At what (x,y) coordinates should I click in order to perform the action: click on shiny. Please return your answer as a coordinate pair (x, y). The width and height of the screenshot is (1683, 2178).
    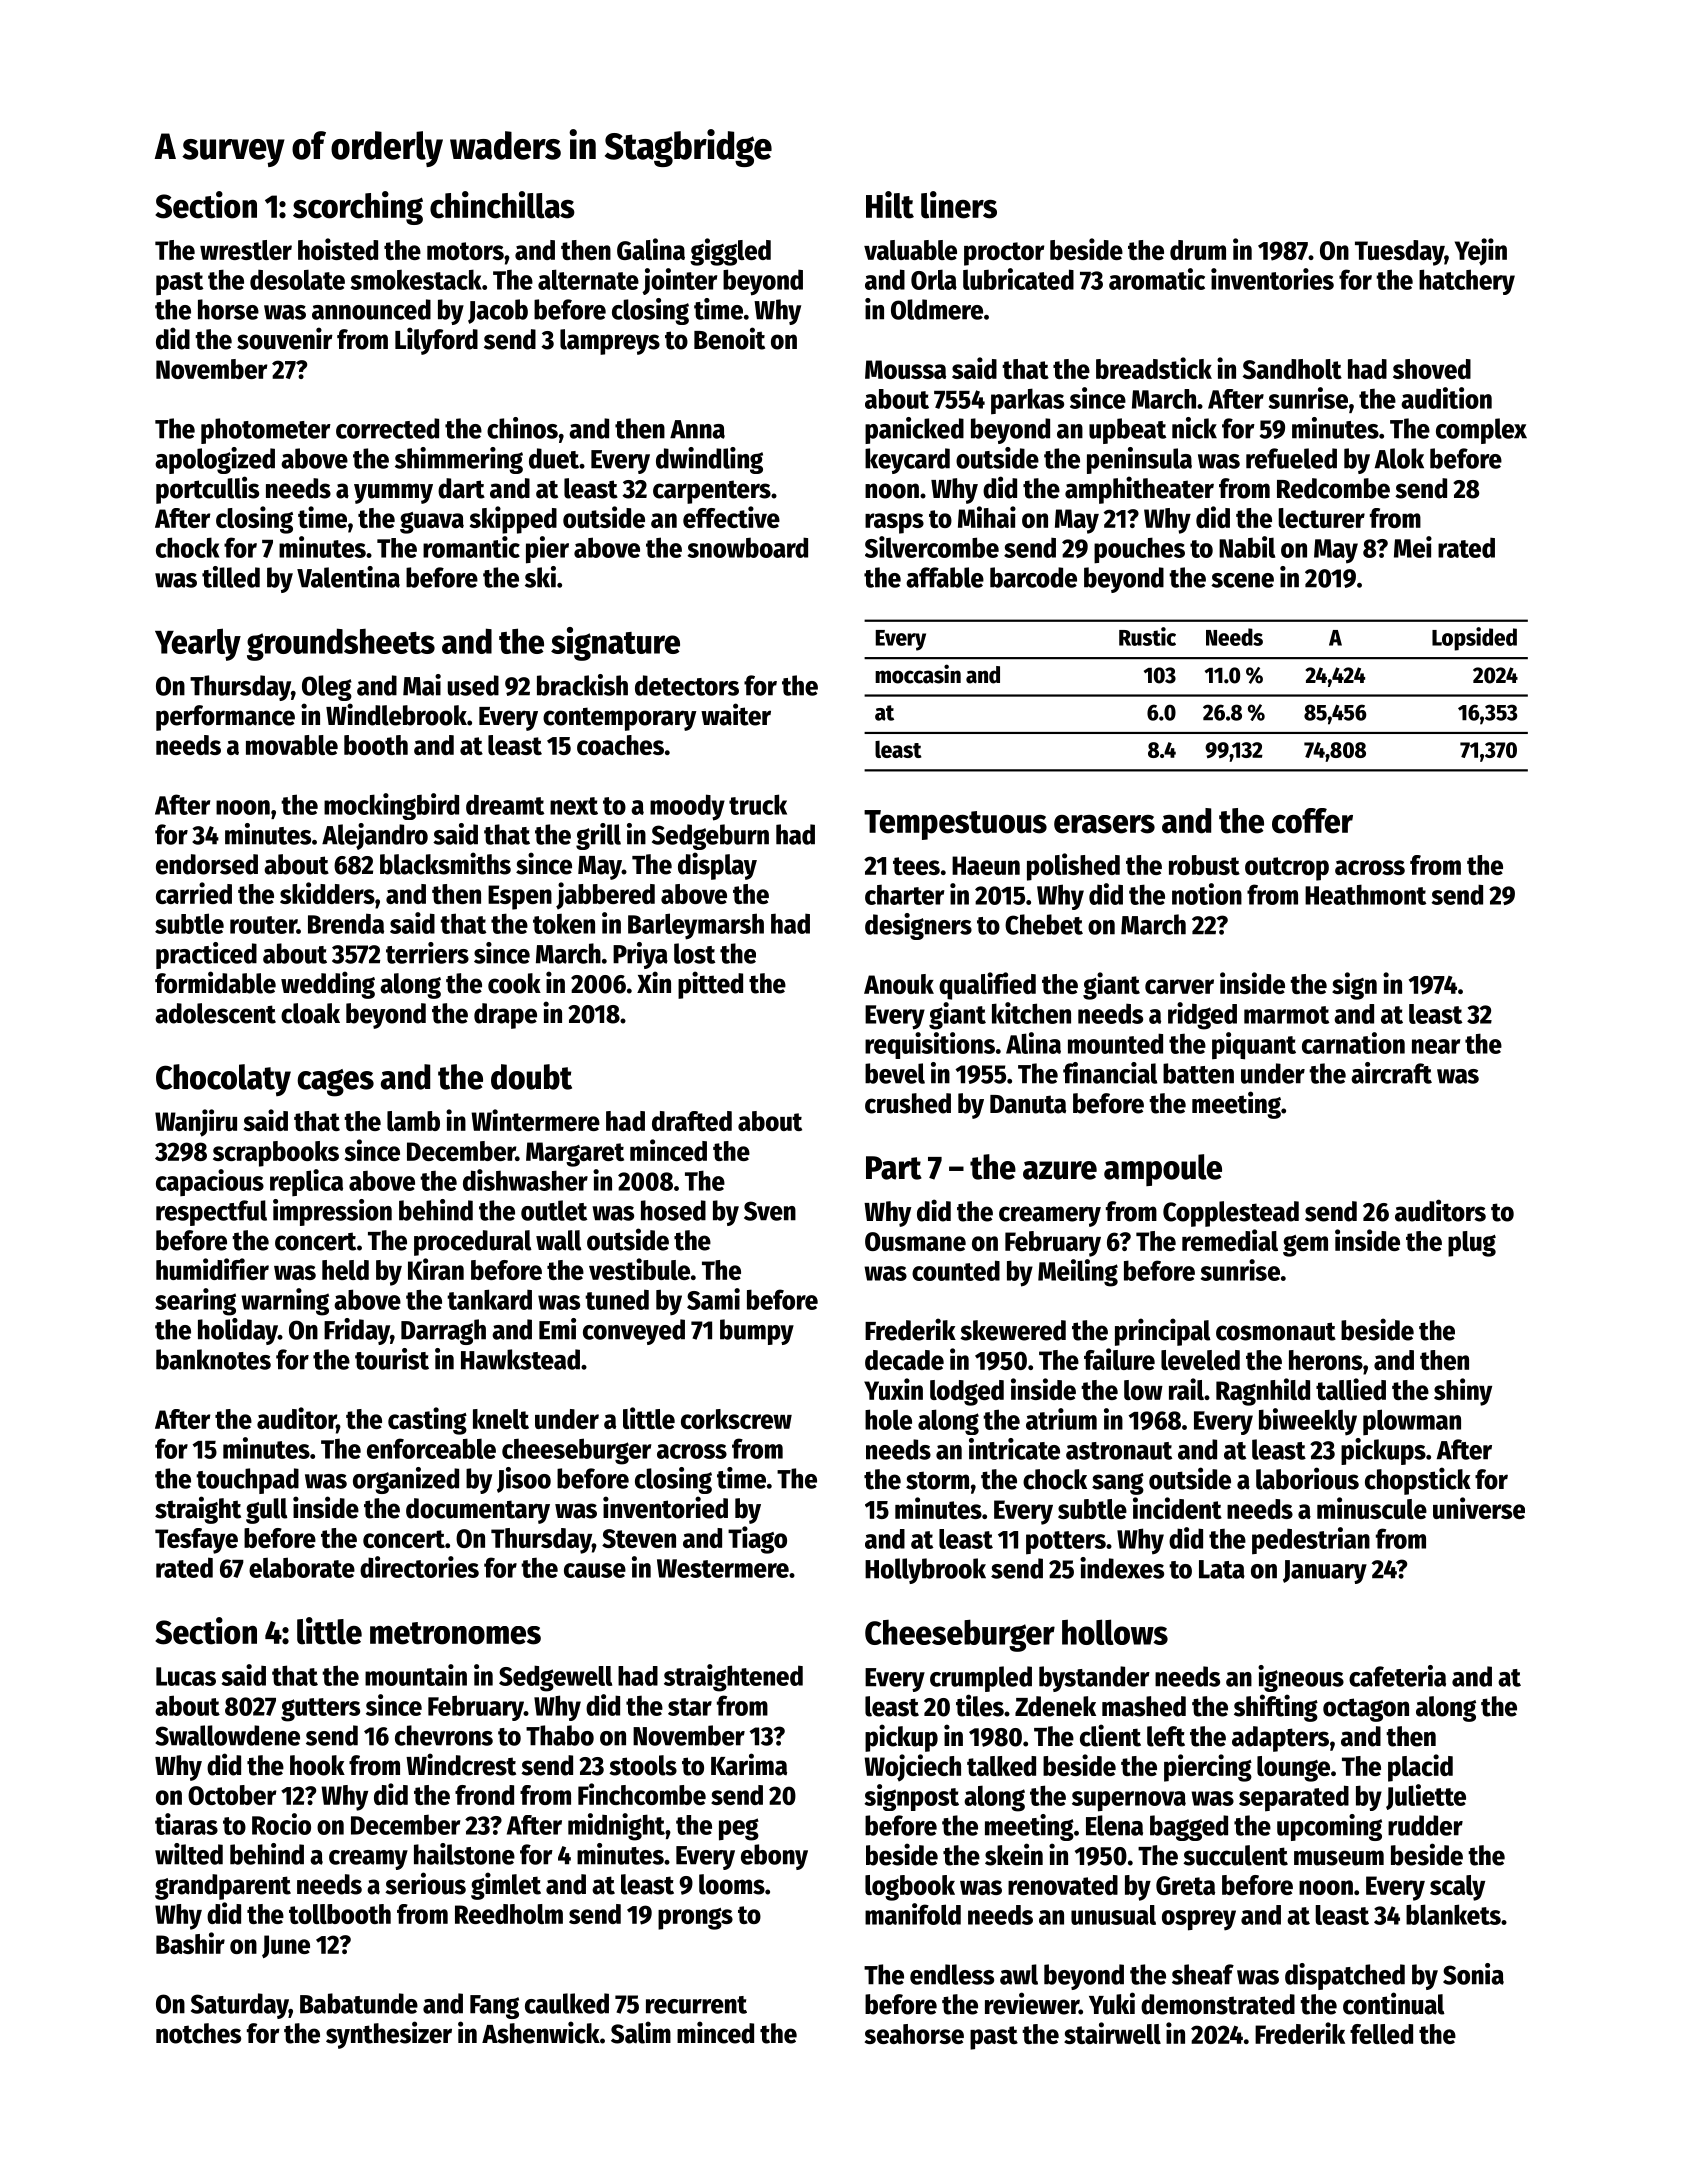
    Looking at the image, I should click on (1463, 1392).
